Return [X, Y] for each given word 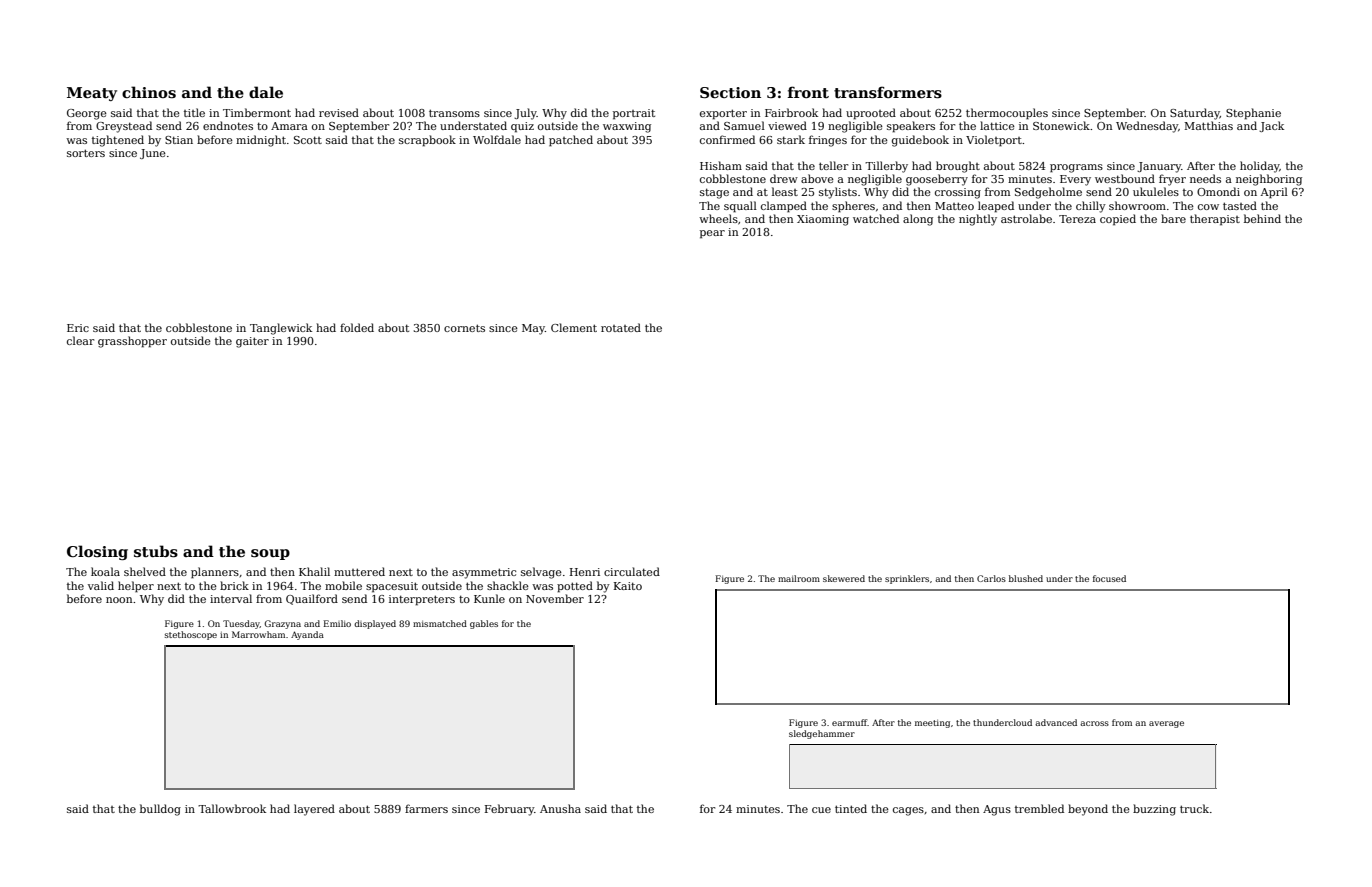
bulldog [160, 810]
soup [270, 554]
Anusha [560, 808]
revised [339, 112]
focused [1109, 578]
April [1274, 193]
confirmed [727, 139]
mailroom [799, 578]
